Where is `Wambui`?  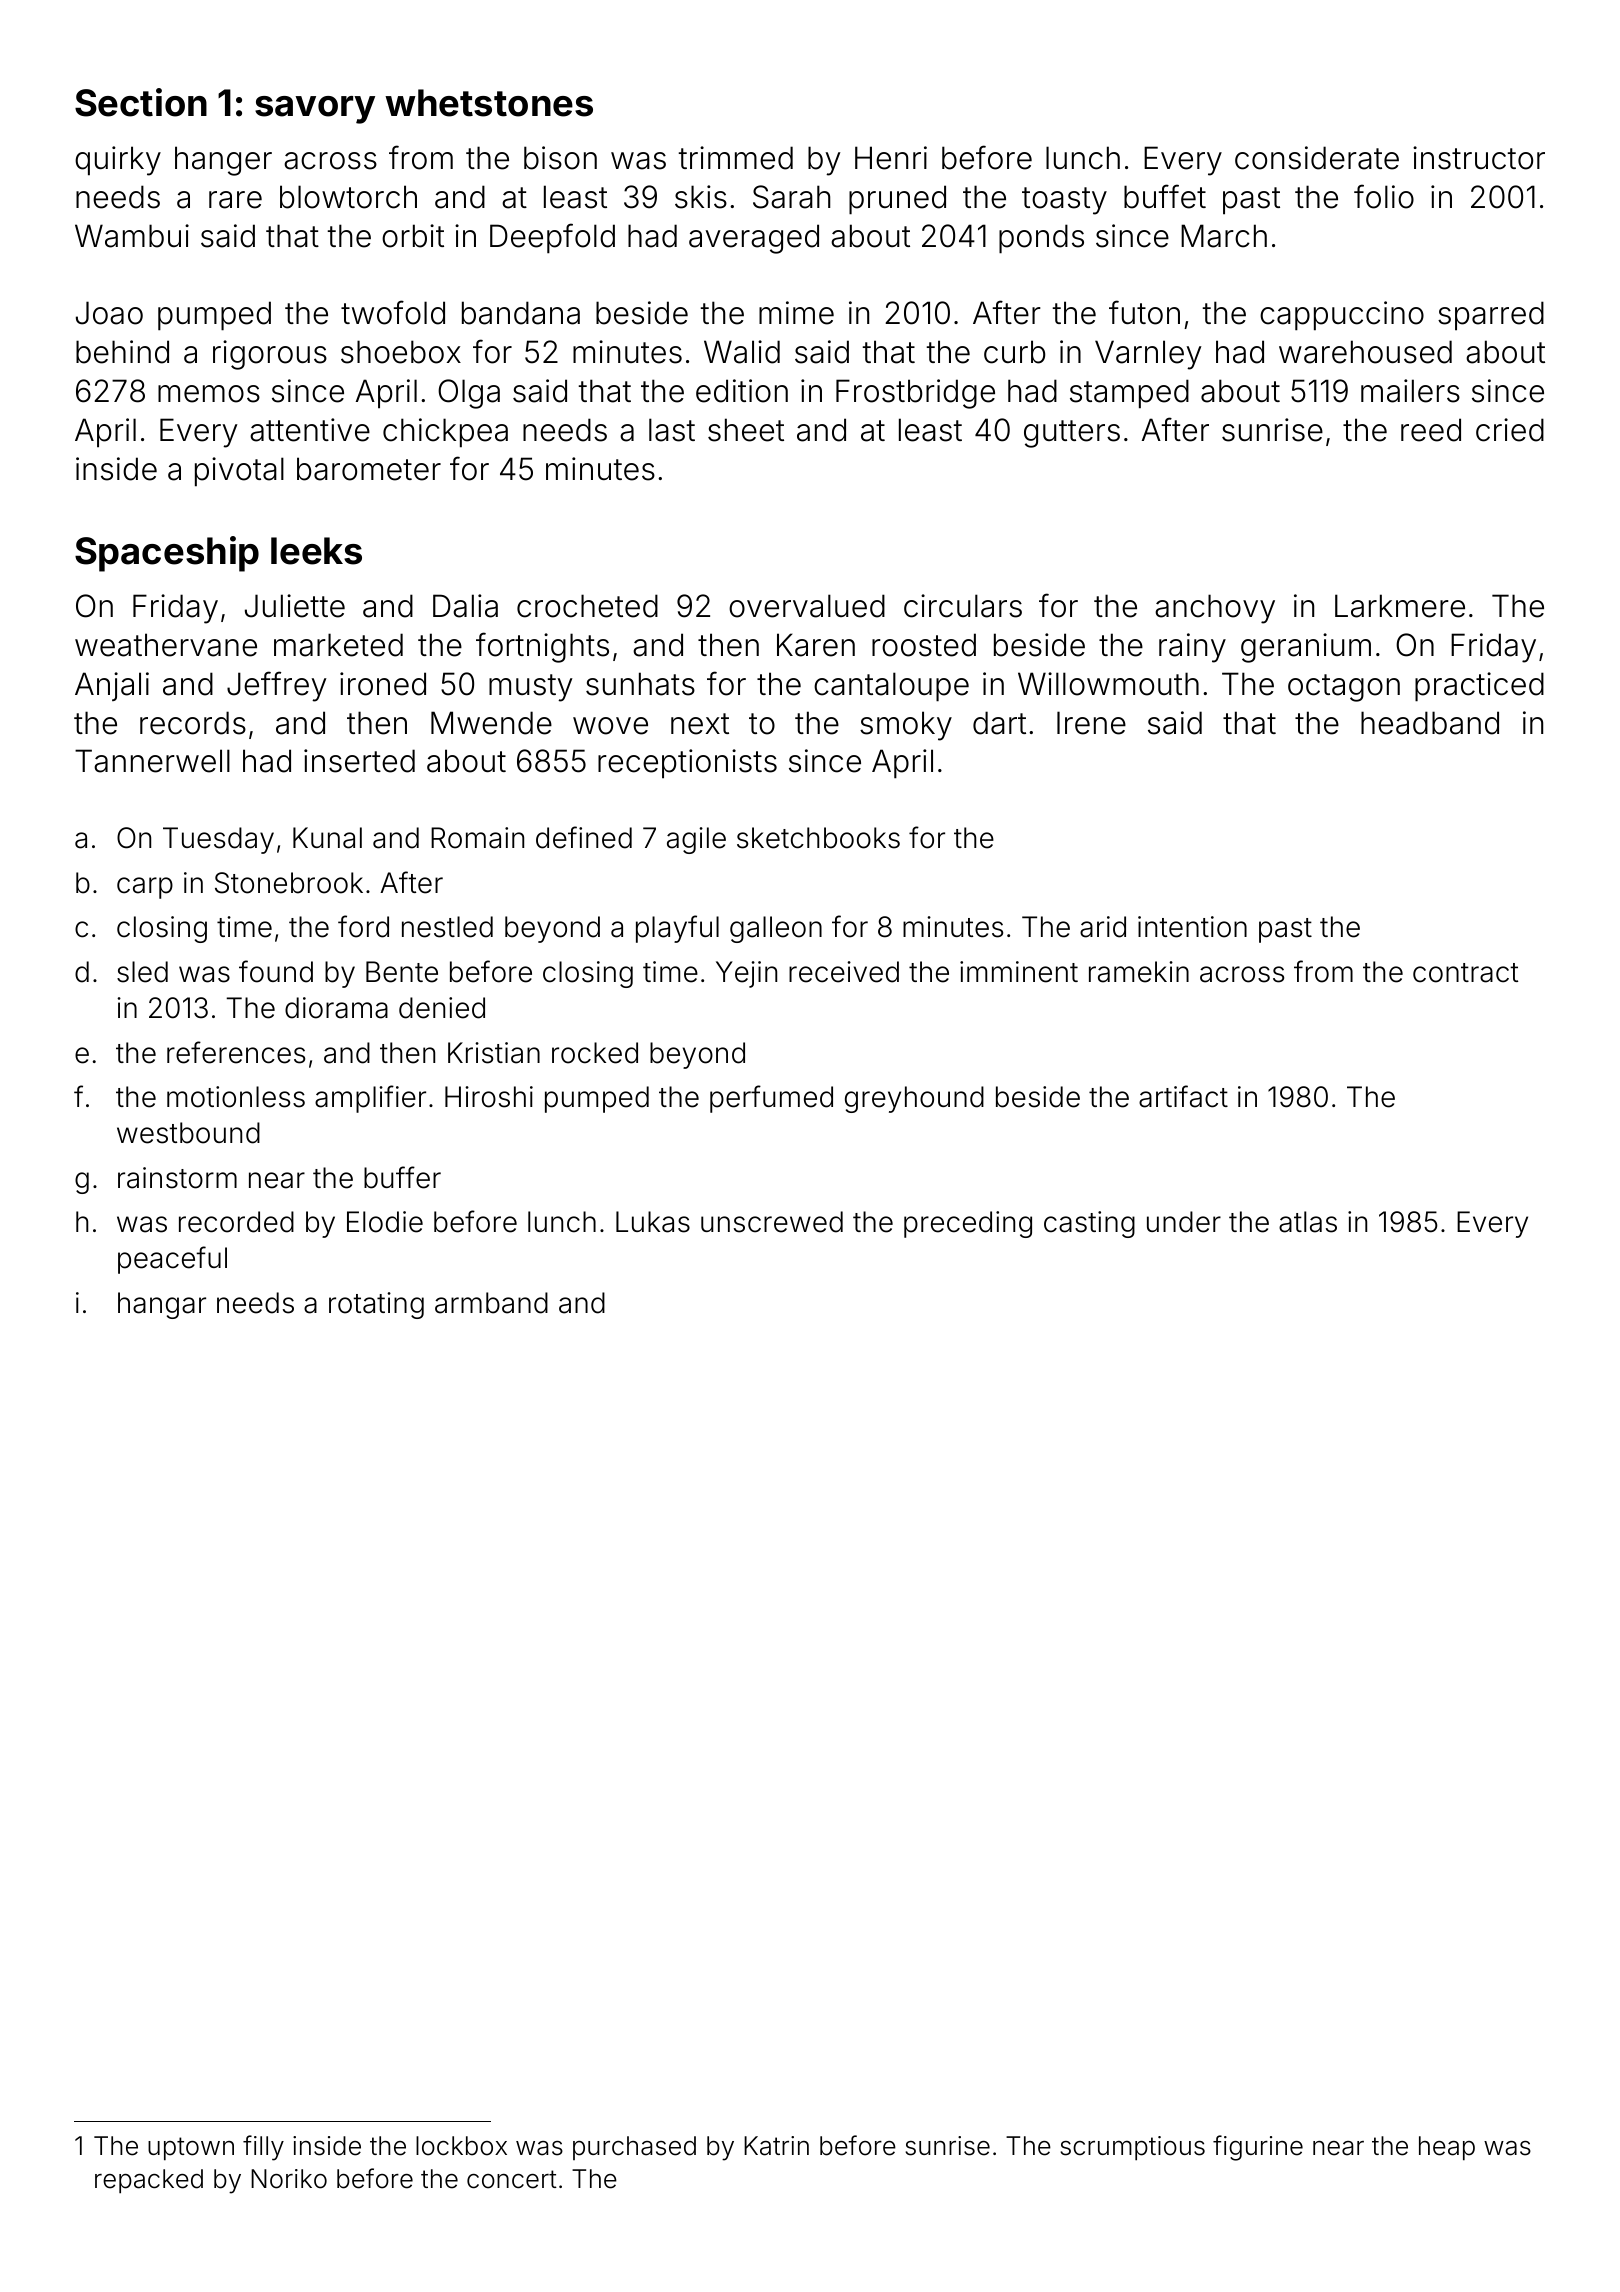 Wambui is located at coordinates (132, 236).
